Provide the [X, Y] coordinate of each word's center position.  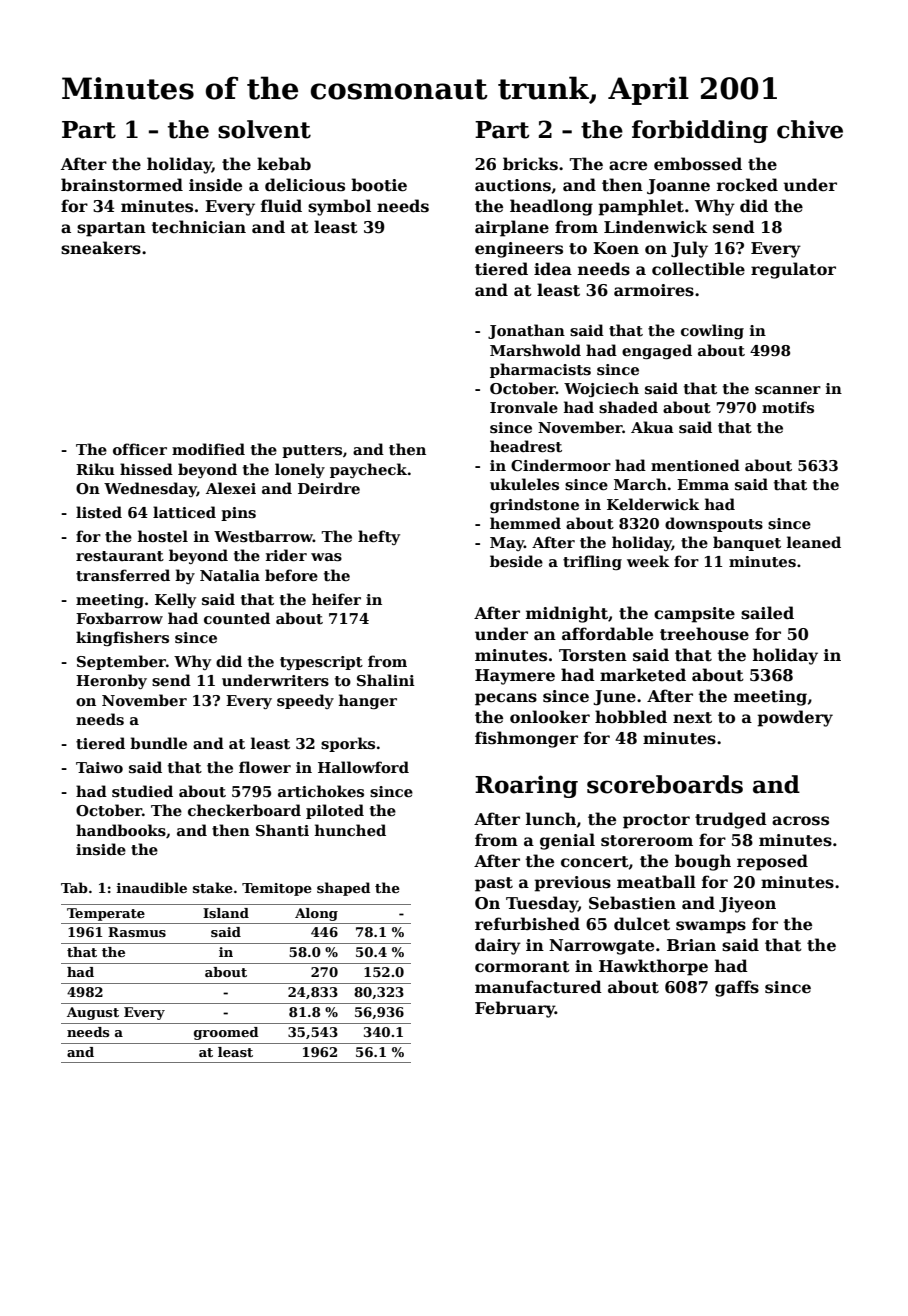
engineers [519, 250]
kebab [284, 164]
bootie [379, 185]
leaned [814, 542]
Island [226, 913]
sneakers [101, 248]
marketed [643, 675]
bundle [158, 743]
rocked [747, 185]
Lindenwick [655, 227]
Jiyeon [747, 905]
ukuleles [524, 484]
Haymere [515, 677]
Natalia [230, 575]
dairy [498, 946]
